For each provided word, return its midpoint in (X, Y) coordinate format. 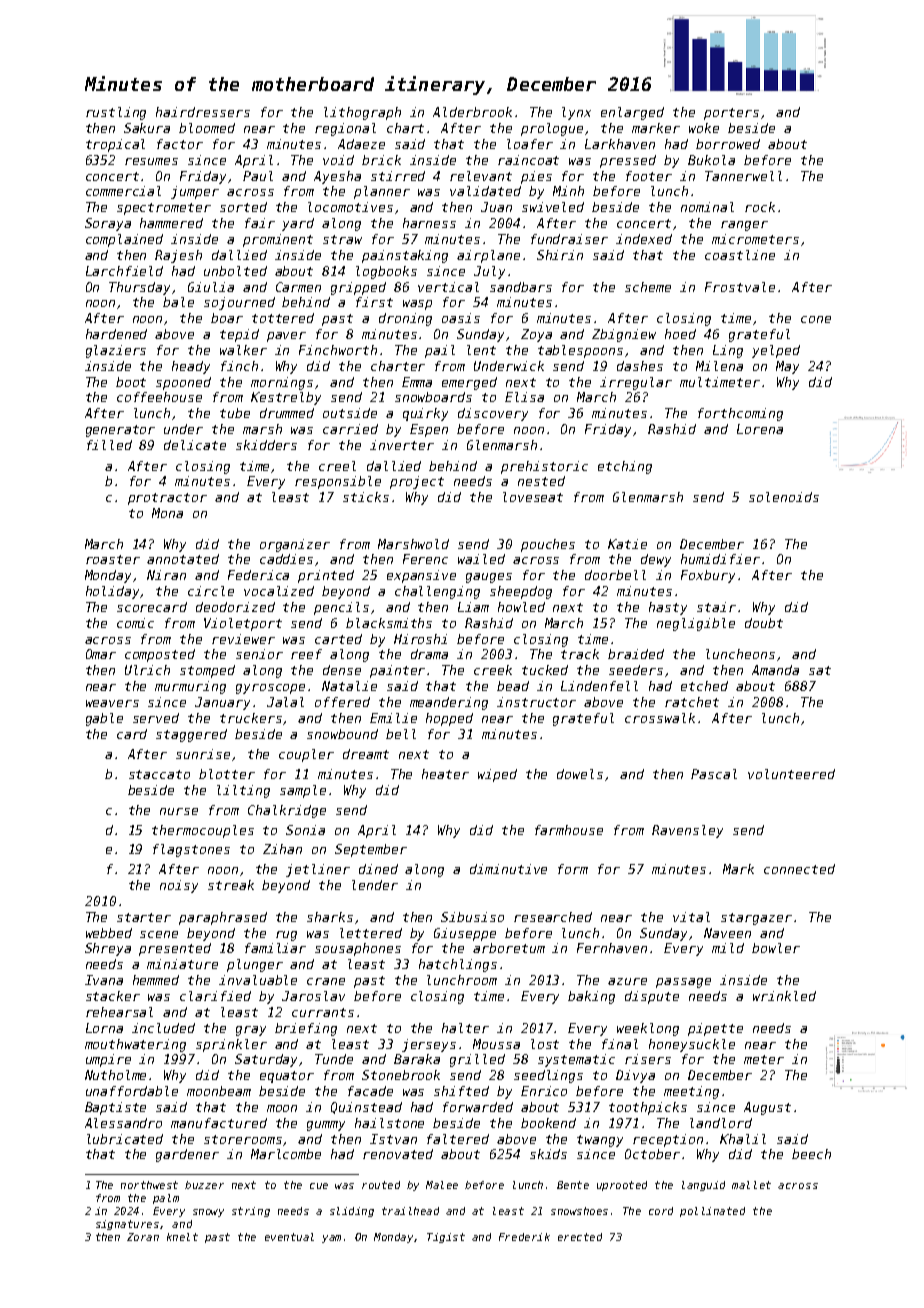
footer (649, 176)
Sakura (147, 128)
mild (728, 948)
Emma (417, 382)
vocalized (279, 591)
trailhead (410, 1211)
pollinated (712, 1212)
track (580, 654)
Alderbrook (472, 112)
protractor (167, 499)
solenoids (784, 497)
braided (636, 654)
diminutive (508, 869)
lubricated (125, 1139)
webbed (109, 933)
